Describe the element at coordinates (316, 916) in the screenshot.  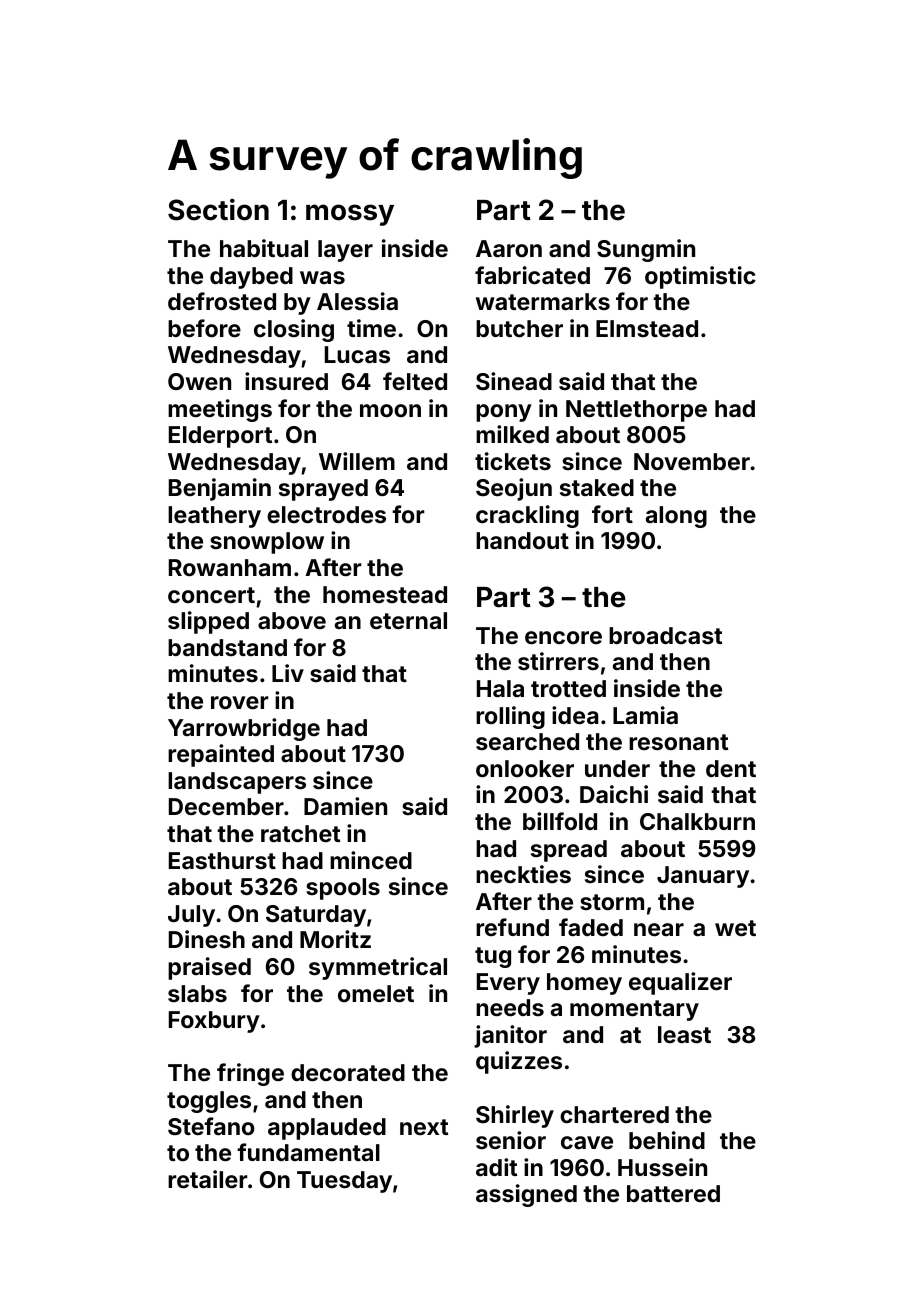
I see `Saturday` at that location.
